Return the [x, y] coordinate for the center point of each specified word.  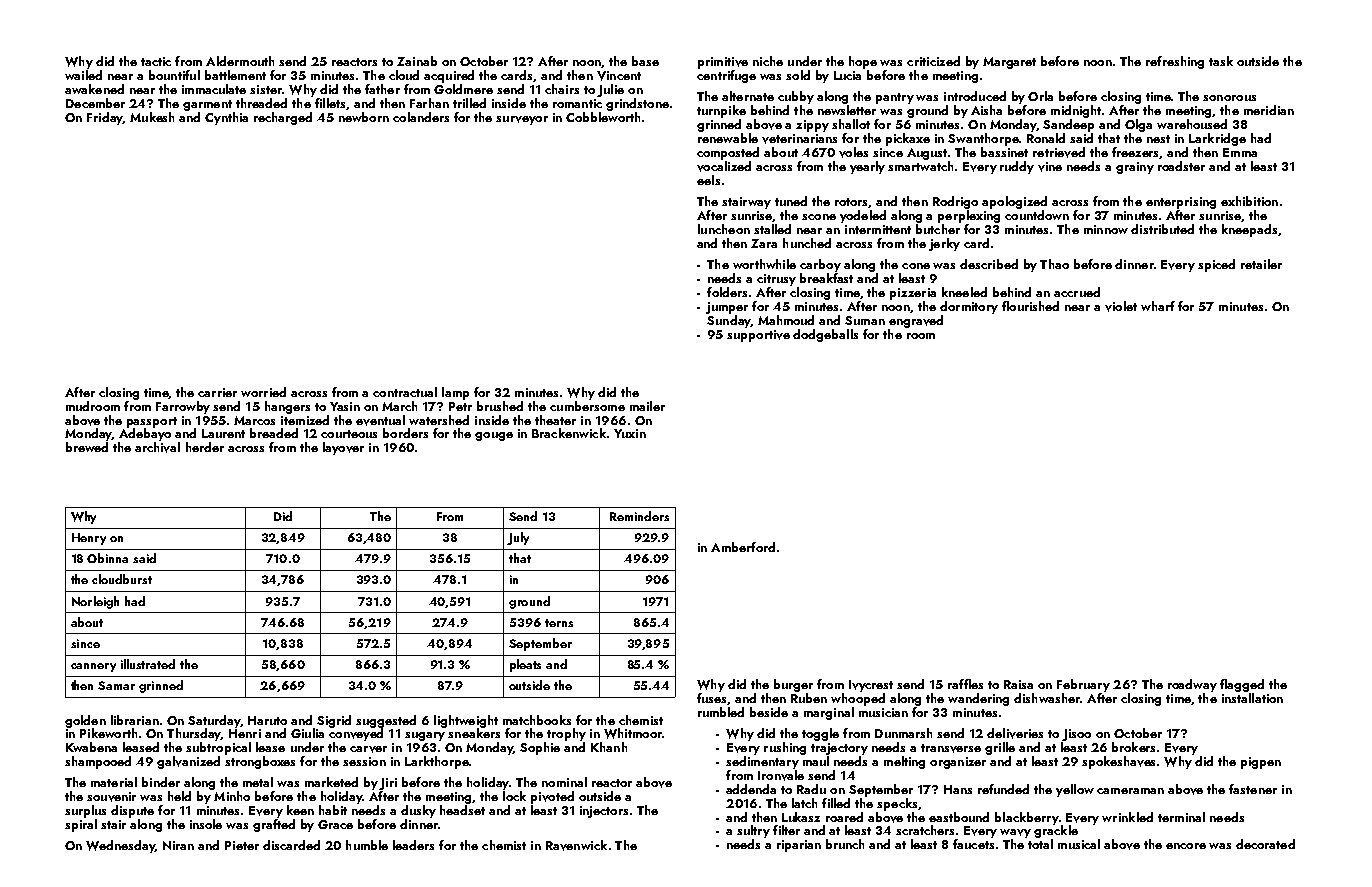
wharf [1158, 306]
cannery [93, 667]
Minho [232, 796]
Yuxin [630, 433]
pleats [525, 665]
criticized [933, 61]
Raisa [1018, 684]
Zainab [417, 61]
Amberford [743, 547]
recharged [283, 118]
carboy [820, 265]
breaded [274, 433]
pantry [895, 98]
